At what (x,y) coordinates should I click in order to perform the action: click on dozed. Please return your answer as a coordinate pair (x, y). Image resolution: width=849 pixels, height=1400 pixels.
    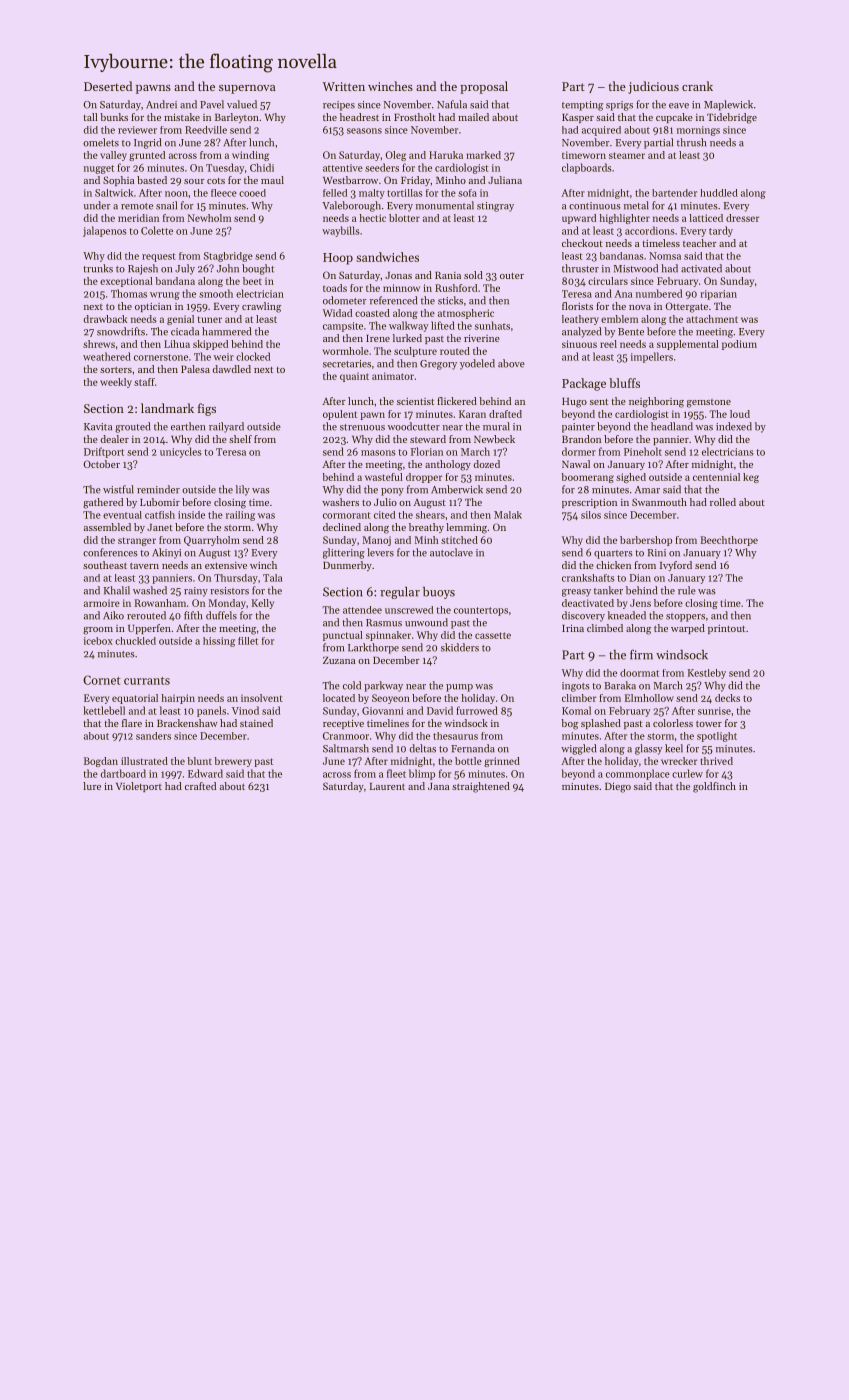
    Looking at the image, I should click on (487, 464).
